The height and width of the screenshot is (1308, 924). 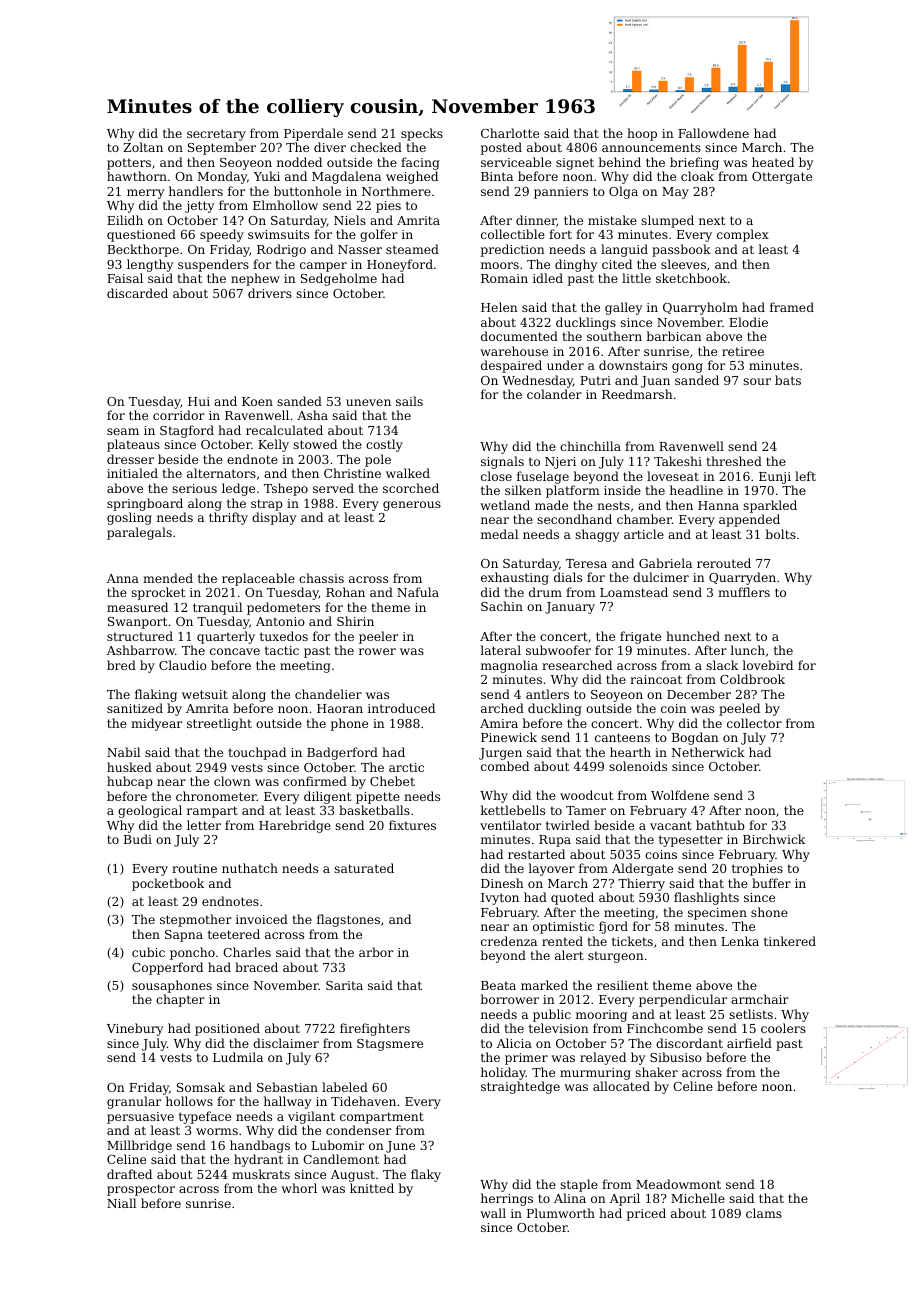 What do you see at coordinates (222, 235) in the screenshot?
I see `speedy` at bounding box center [222, 235].
